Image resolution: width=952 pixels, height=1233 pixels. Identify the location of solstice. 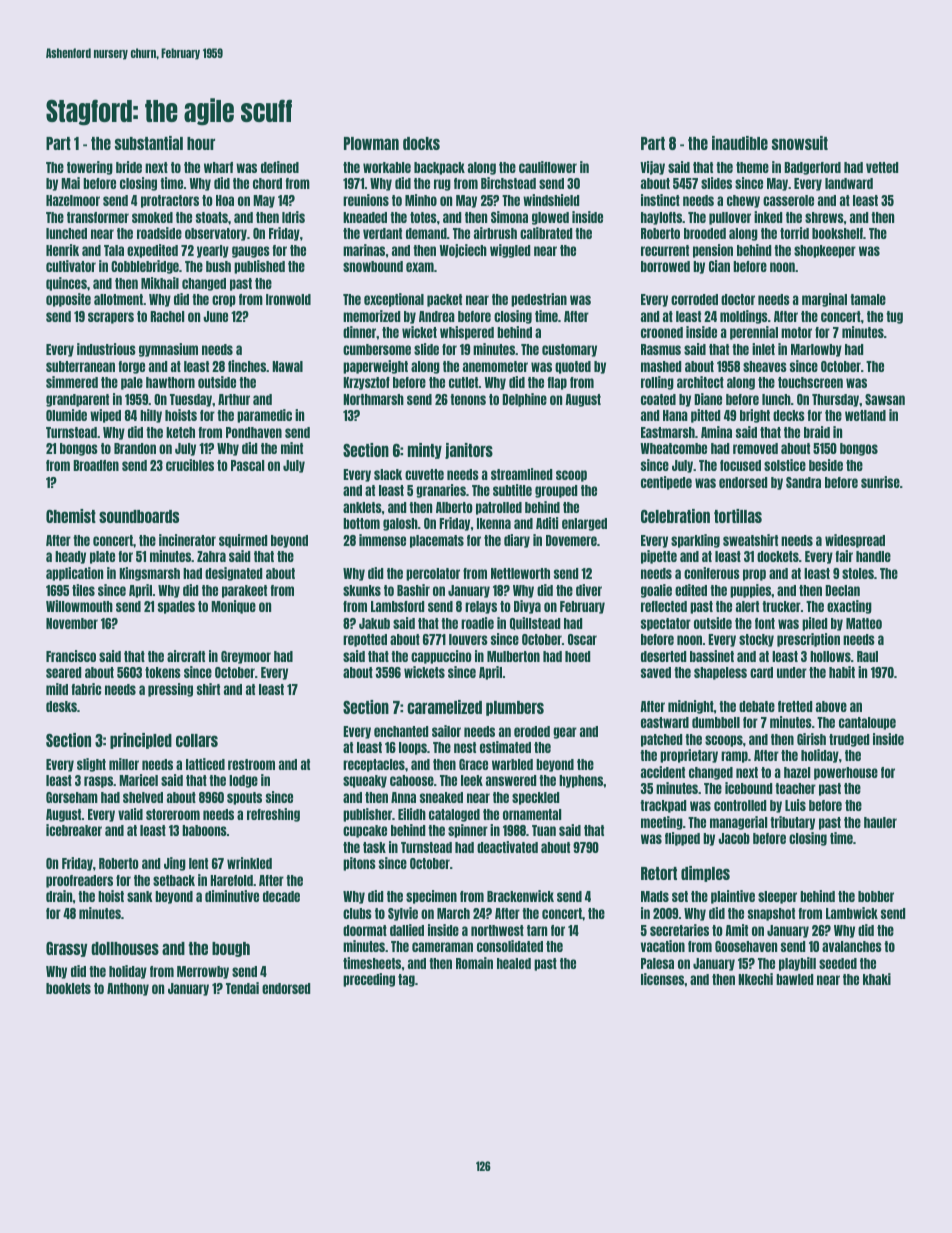
(785, 465).
